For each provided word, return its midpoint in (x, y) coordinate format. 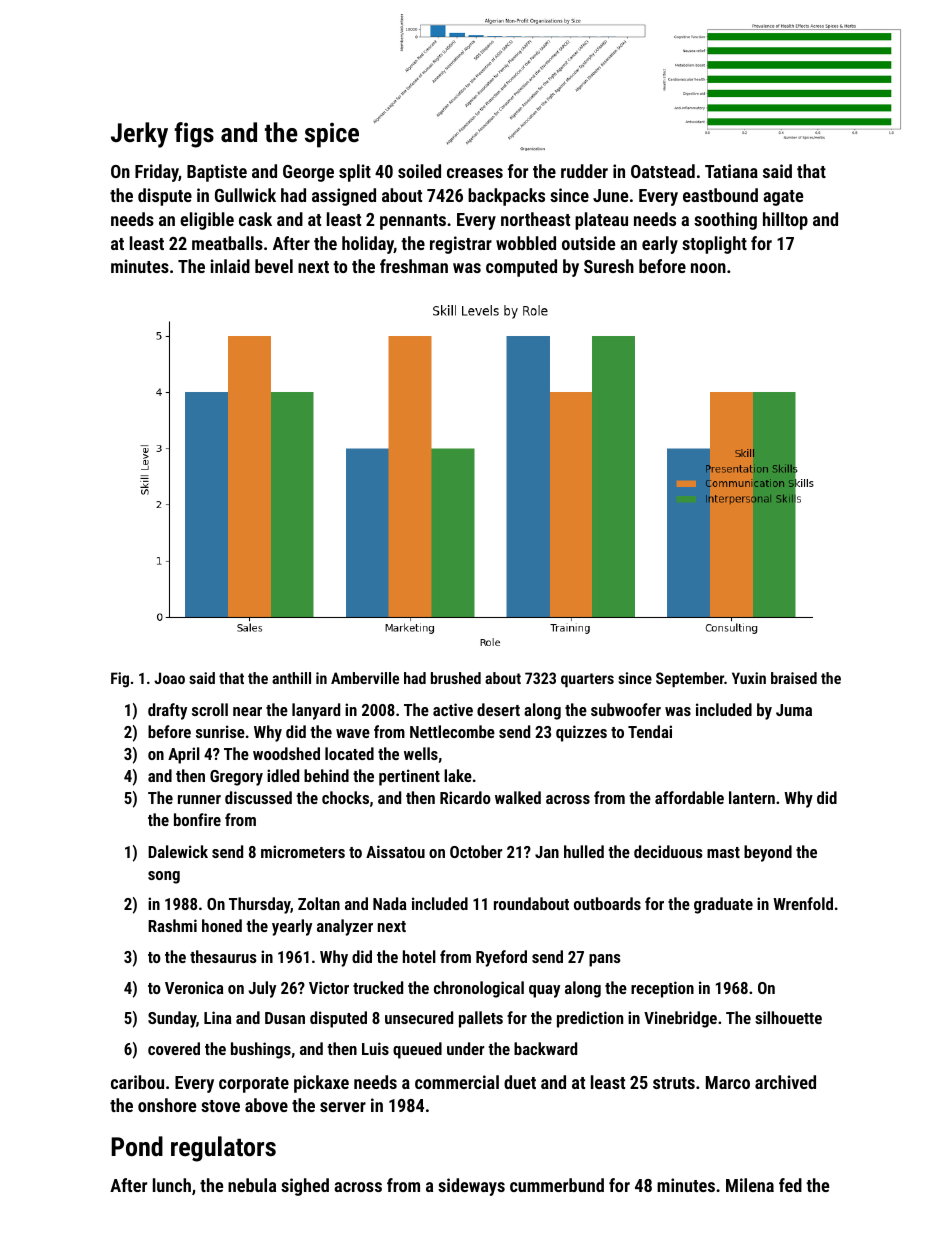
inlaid (230, 266)
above (266, 1105)
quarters (587, 680)
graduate (723, 905)
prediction (590, 1019)
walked (518, 797)
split (355, 173)
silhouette (788, 1017)
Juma (794, 710)
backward (545, 1048)
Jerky (139, 135)
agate (783, 198)
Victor (329, 987)
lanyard (316, 711)
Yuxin (749, 678)
